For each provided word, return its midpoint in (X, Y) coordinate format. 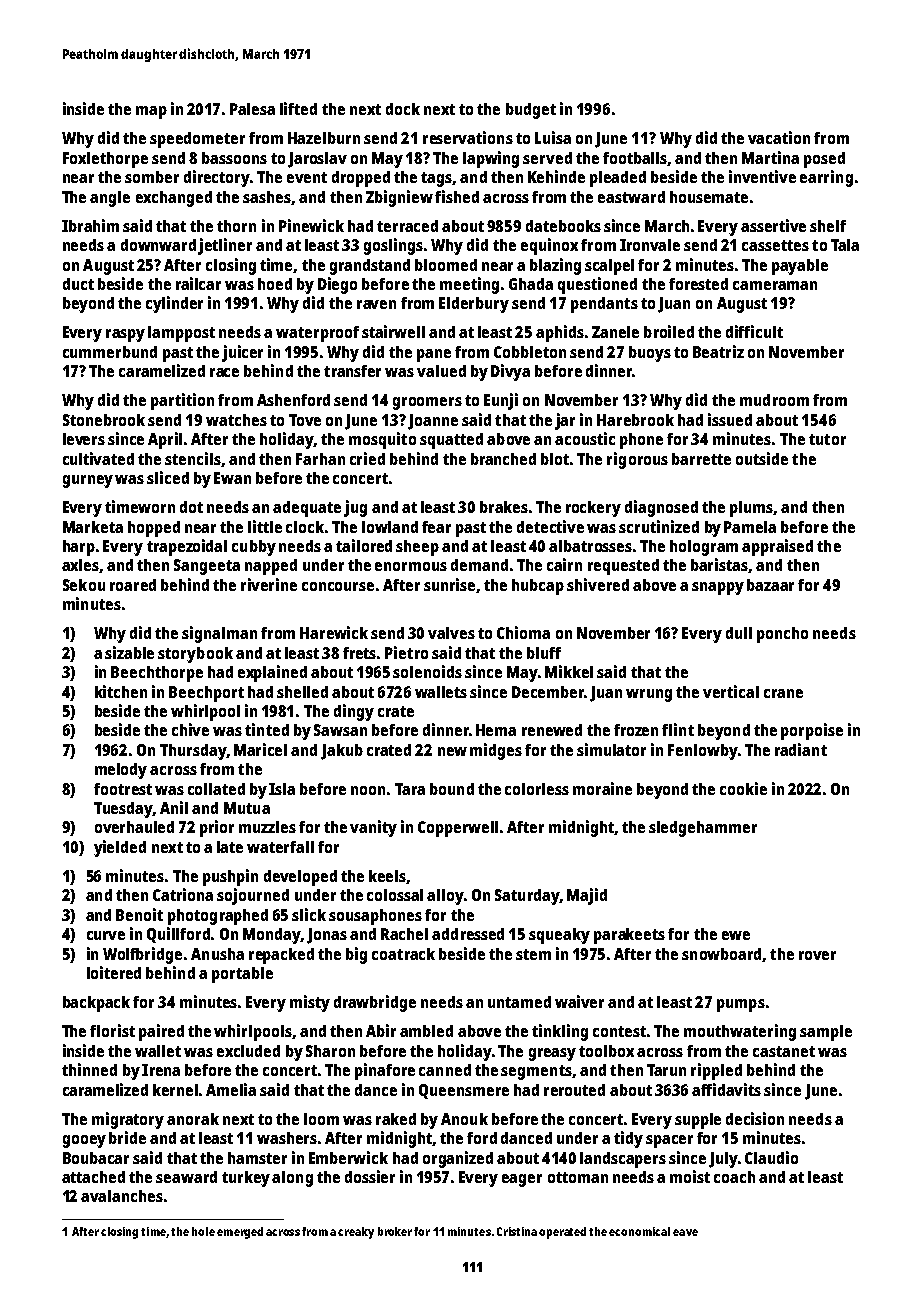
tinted (267, 729)
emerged (240, 1233)
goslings (393, 246)
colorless (537, 789)
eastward (631, 197)
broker (395, 1231)
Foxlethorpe (105, 160)
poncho (782, 635)
